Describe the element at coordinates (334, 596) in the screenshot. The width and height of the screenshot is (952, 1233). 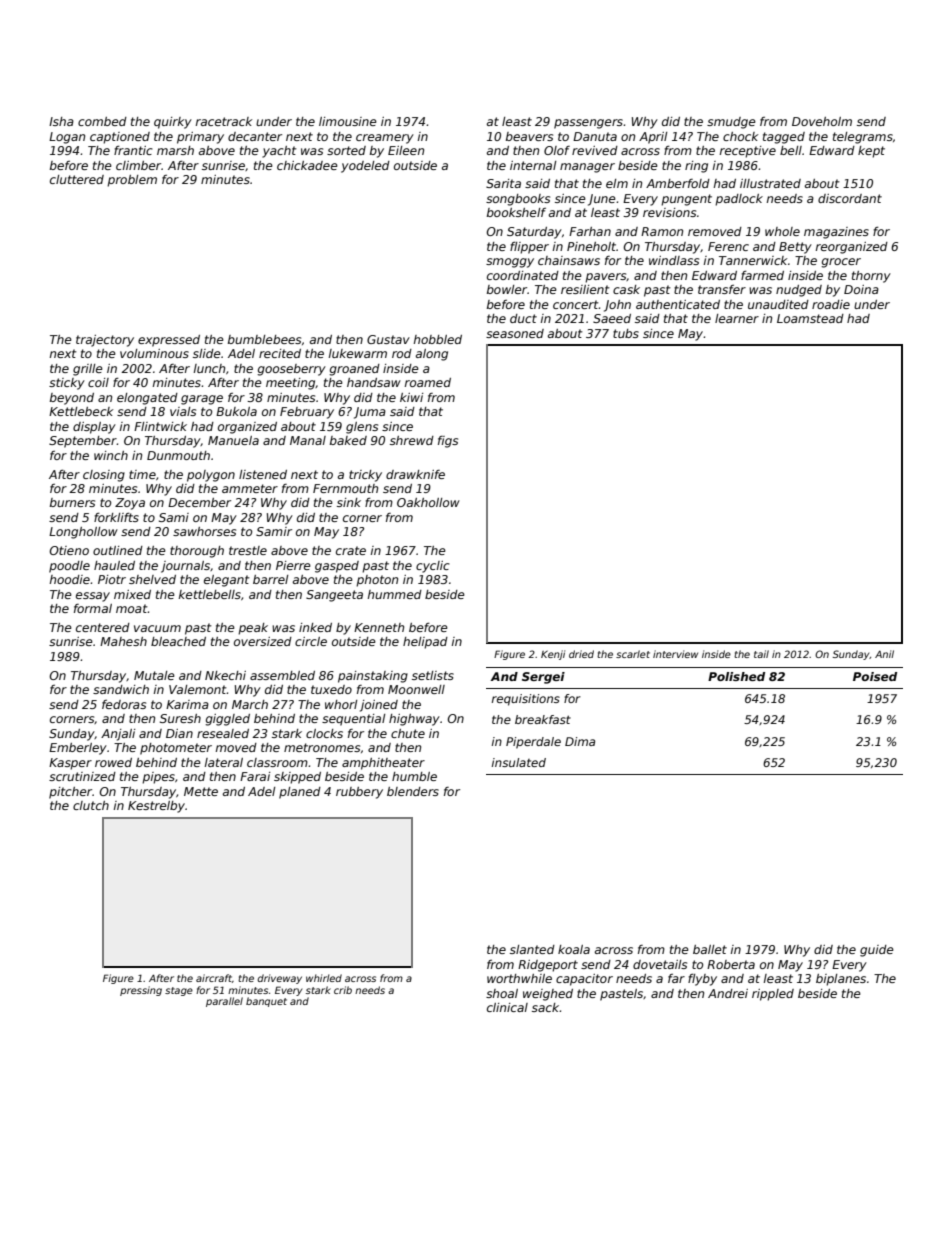
I see `Sangeeta` at that location.
